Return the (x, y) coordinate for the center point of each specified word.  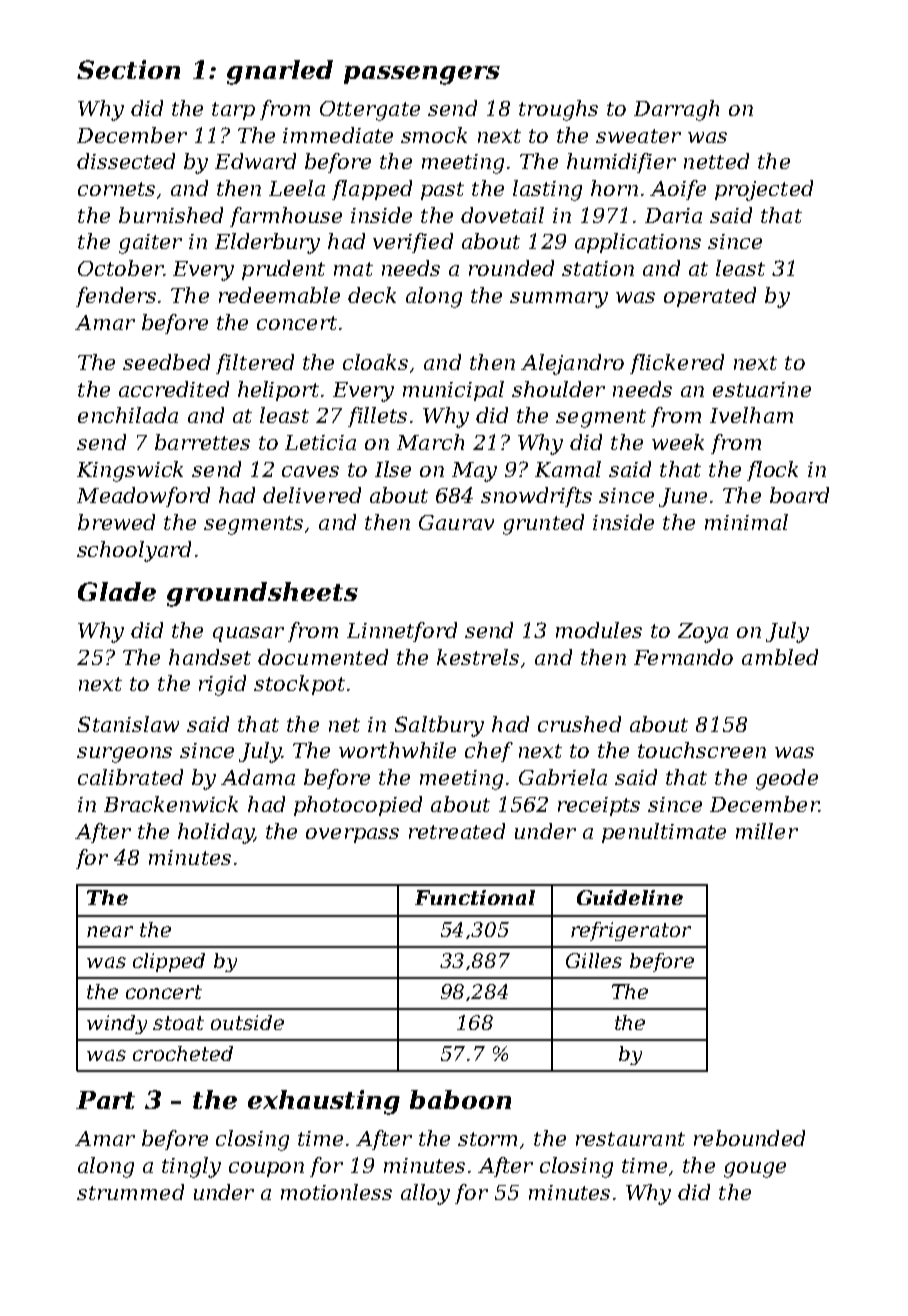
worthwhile (397, 750)
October (120, 268)
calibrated (130, 777)
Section (128, 69)
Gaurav (456, 522)
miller (767, 831)
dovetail (502, 215)
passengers (422, 75)
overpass (352, 835)
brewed (116, 522)
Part (105, 1100)
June (683, 497)
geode (787, 779)
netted (716, 161)
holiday (216, 833)
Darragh (676, 110)
